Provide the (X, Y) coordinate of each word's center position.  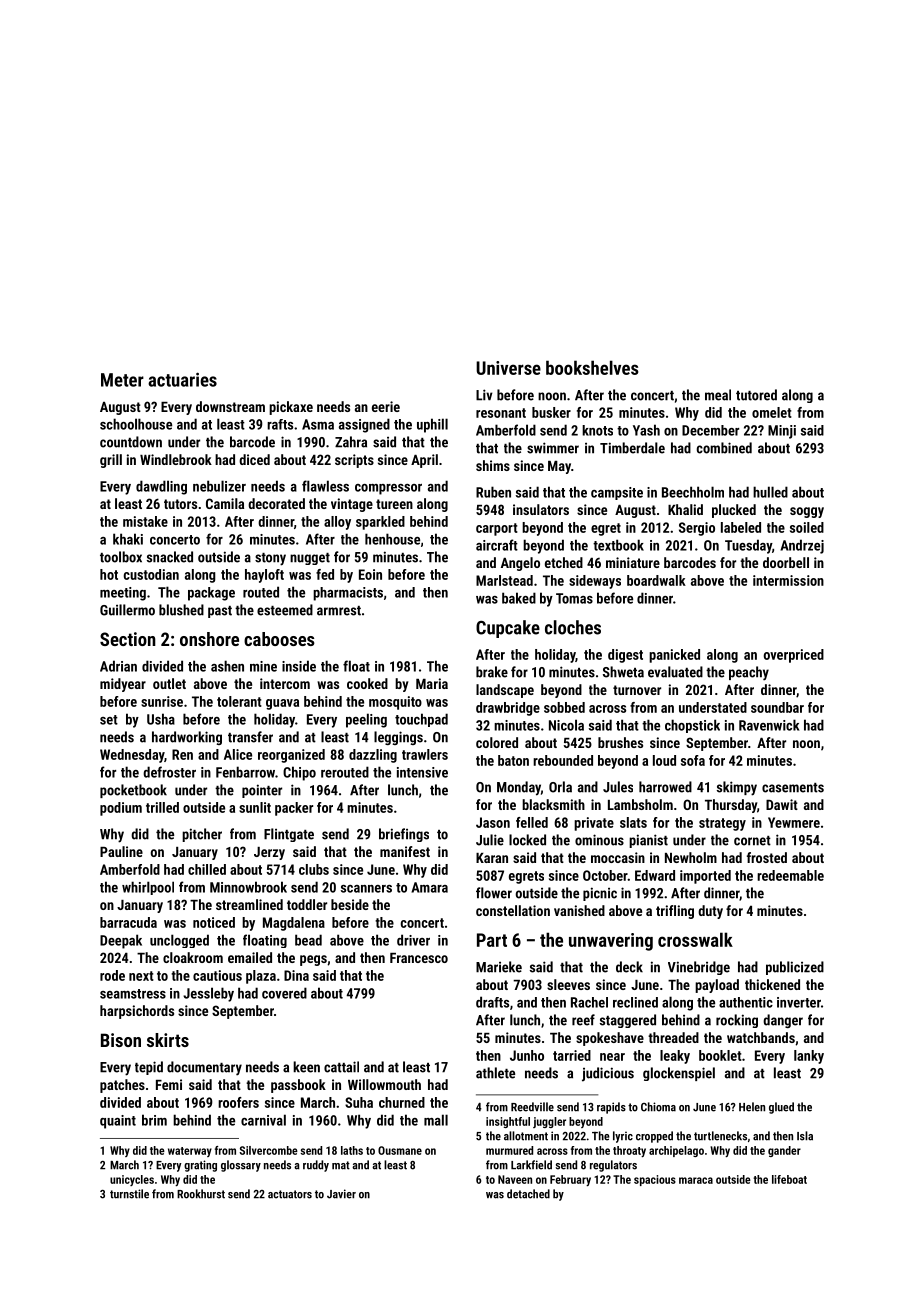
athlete (495, 1073)
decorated (276, 503)
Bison (121, 1040)
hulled (770, 492)
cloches (573, 627)
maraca (696, 1180)
